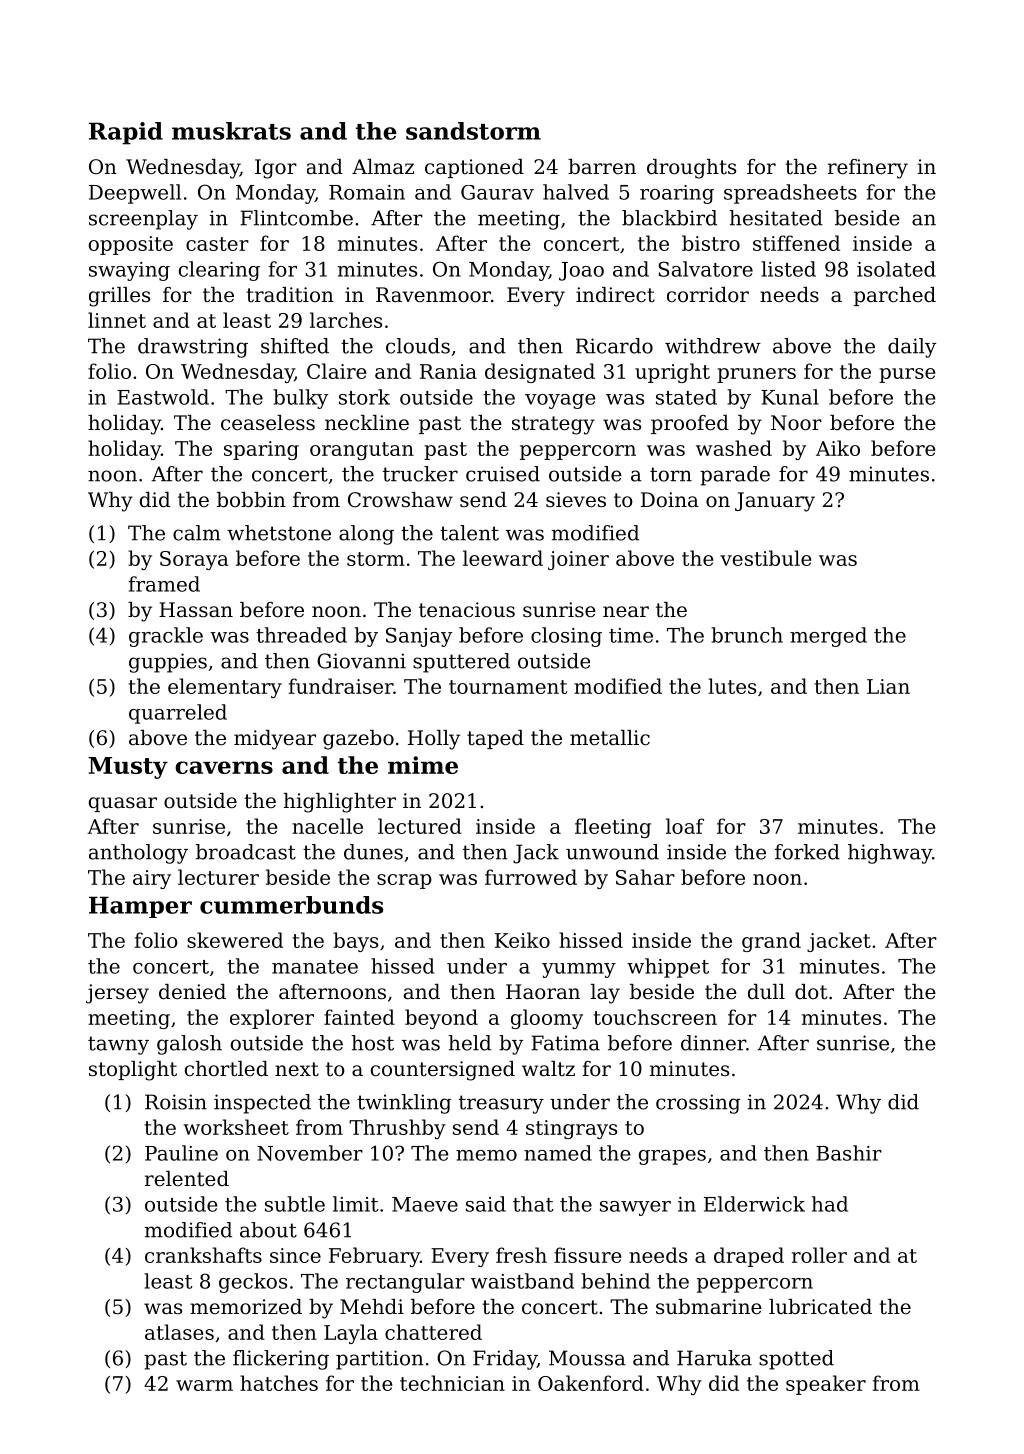 The width and height of the screenshot is (1024, 1454). Describe the element at coordinates (581, 271) in the screenshot. I see `Joao` at that location.
